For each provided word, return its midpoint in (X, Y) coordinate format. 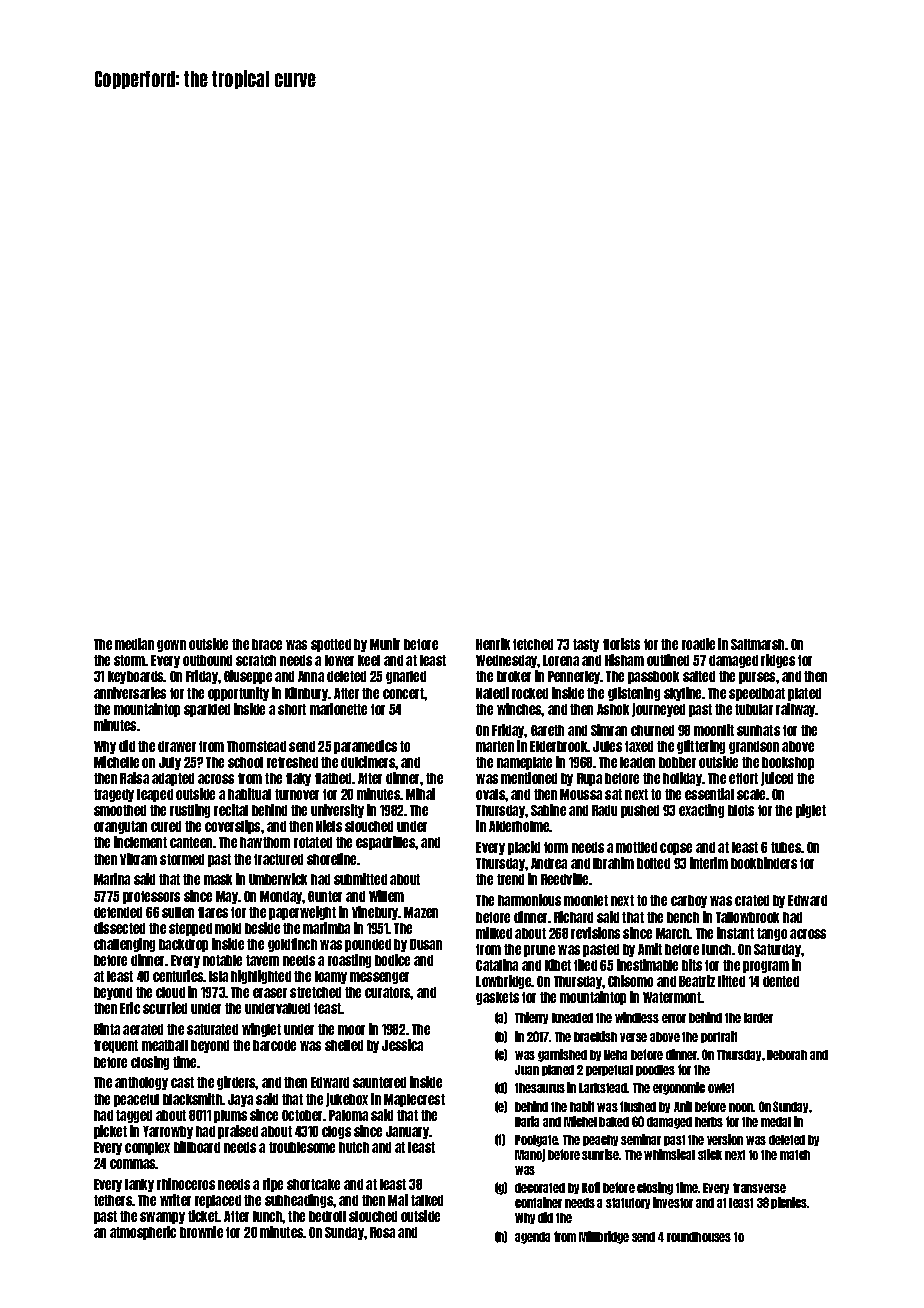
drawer (177, 746)
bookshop (788, 763)
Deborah (787, 1055)
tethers (113, 1200)
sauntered (379, 1082)
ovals (490, 794)
